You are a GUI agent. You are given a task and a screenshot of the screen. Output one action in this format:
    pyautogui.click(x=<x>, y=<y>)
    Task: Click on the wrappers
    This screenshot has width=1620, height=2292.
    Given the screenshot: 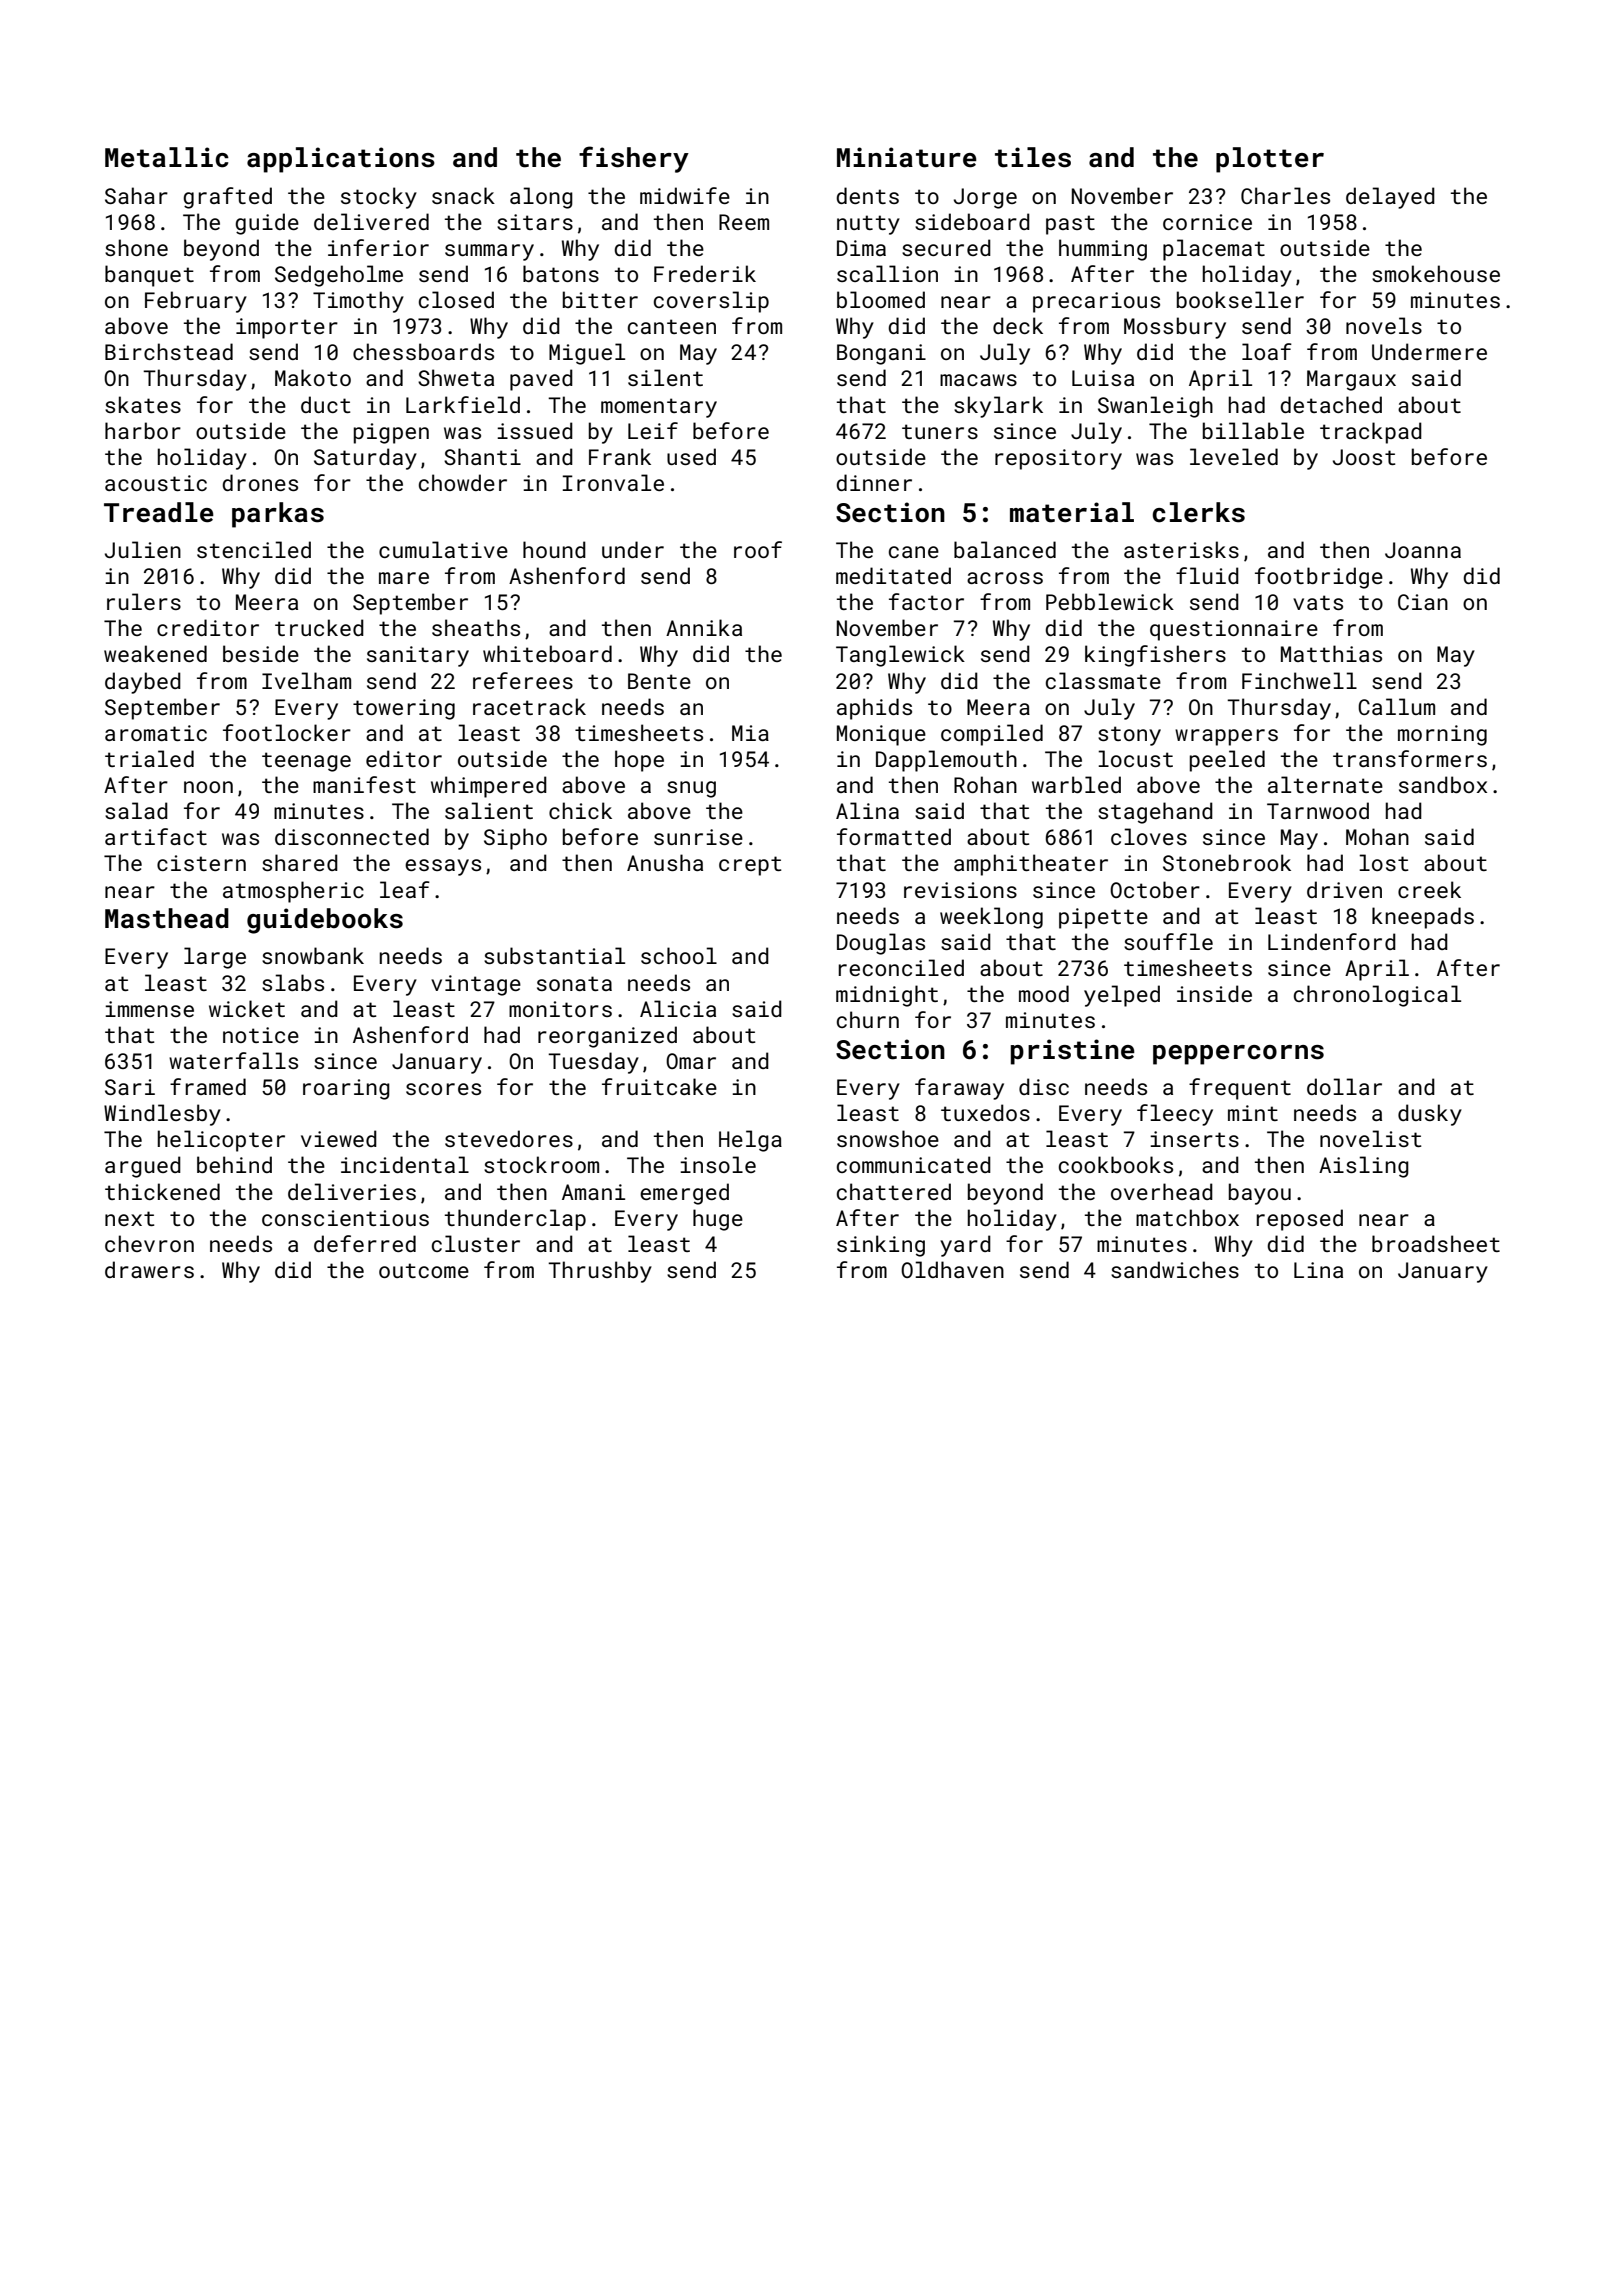 What is the action you would take?
    pyautogui.click(x=1226, y=737)
